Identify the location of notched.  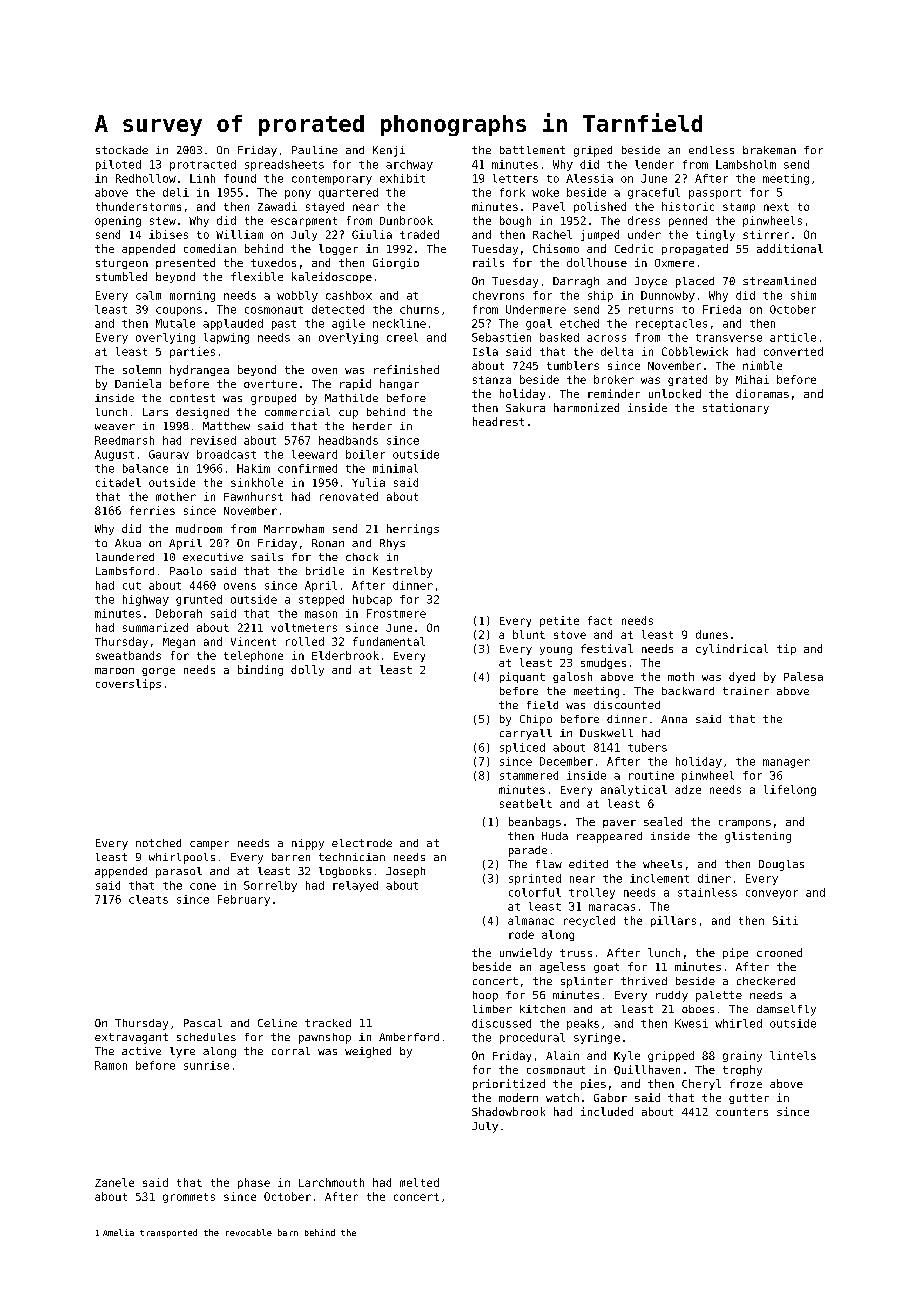
(158, 843).
